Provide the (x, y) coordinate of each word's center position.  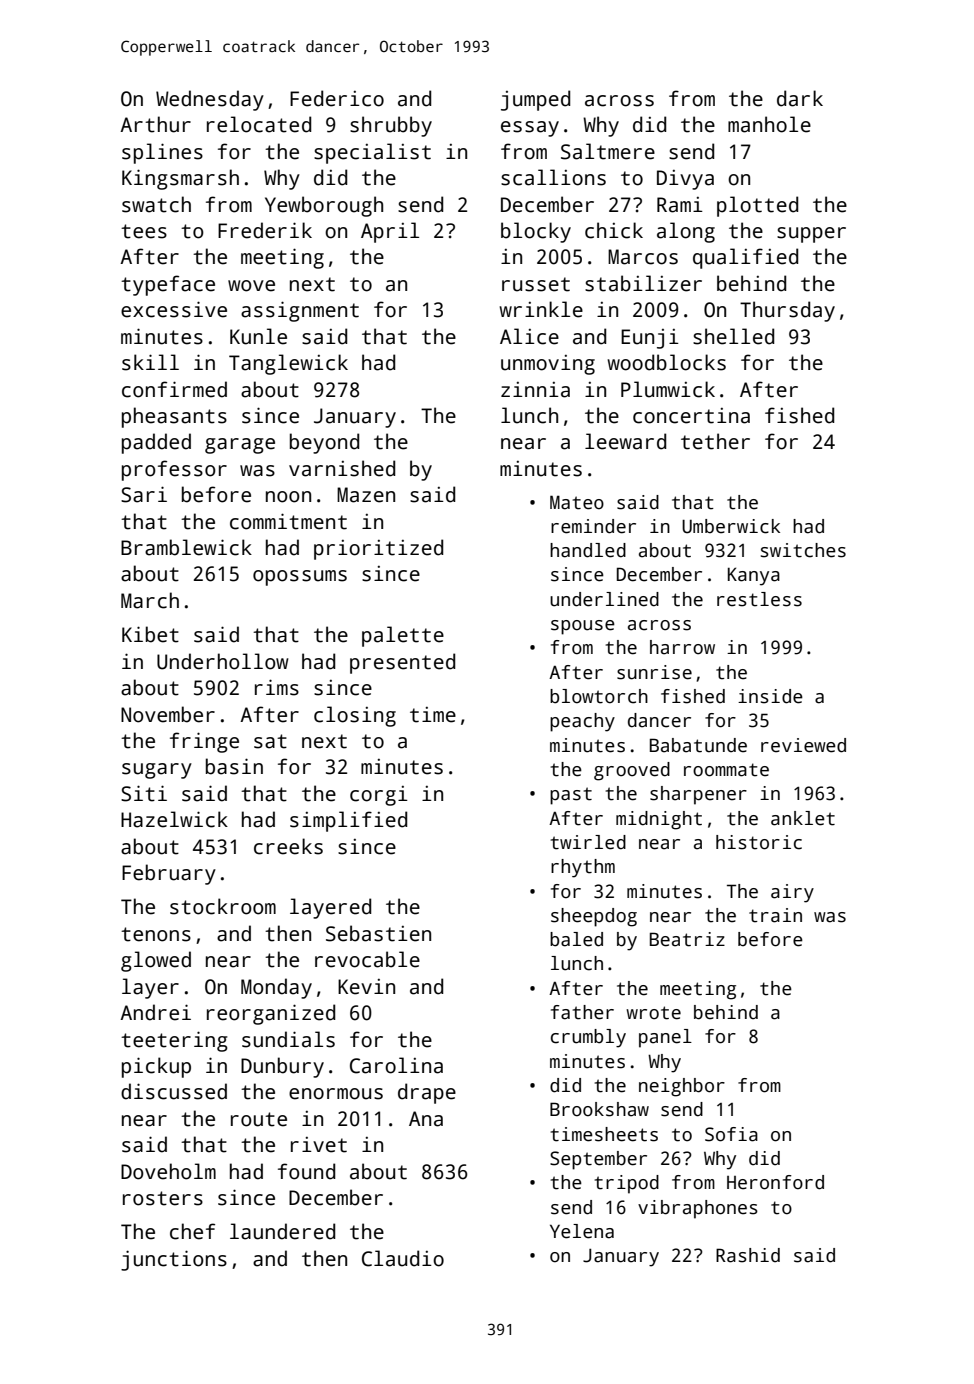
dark (800, 98)
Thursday (787, 311)
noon (288, 497)
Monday (276, 988)
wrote (653, 1013)
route (259, 1119)
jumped (535, 100)
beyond (324, 443)
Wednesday (210, 100)
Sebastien (378, 933)
